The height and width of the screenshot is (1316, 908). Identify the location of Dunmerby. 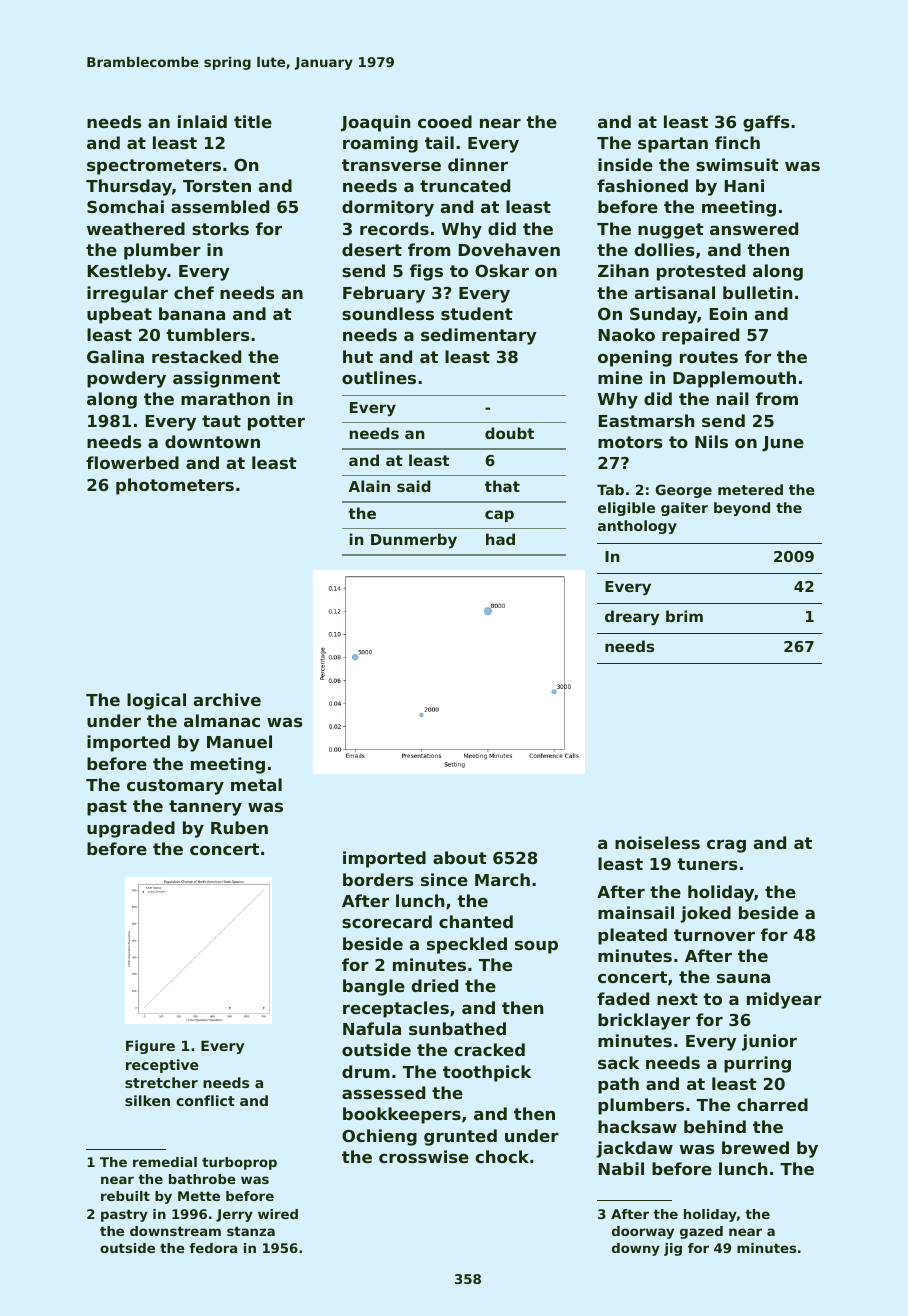
(414, 541).
